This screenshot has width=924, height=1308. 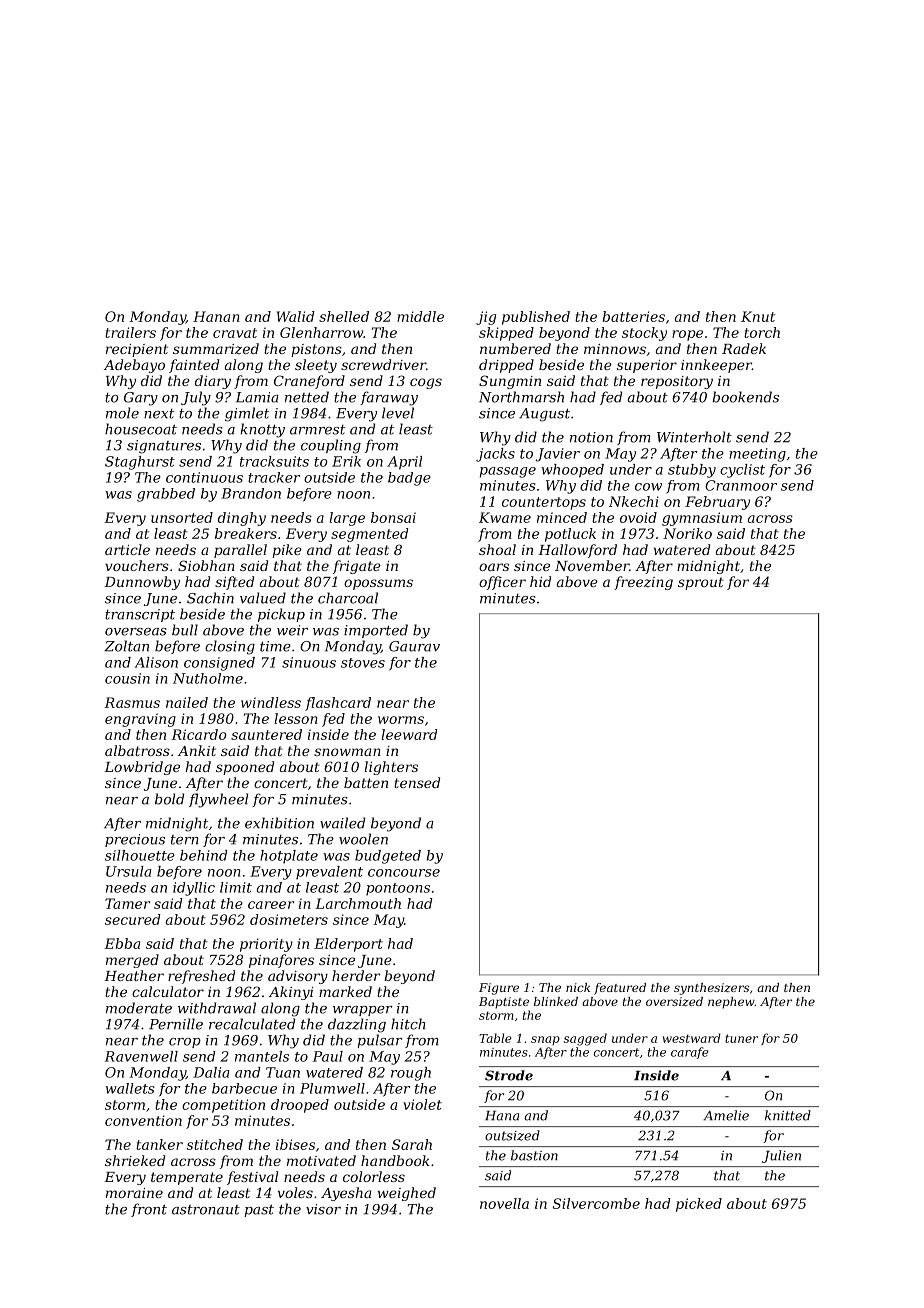 What do you see at coordinates (141, 1056) in the screenshot?
I see `Ravenwell` at bounding box center [141, 1056].
